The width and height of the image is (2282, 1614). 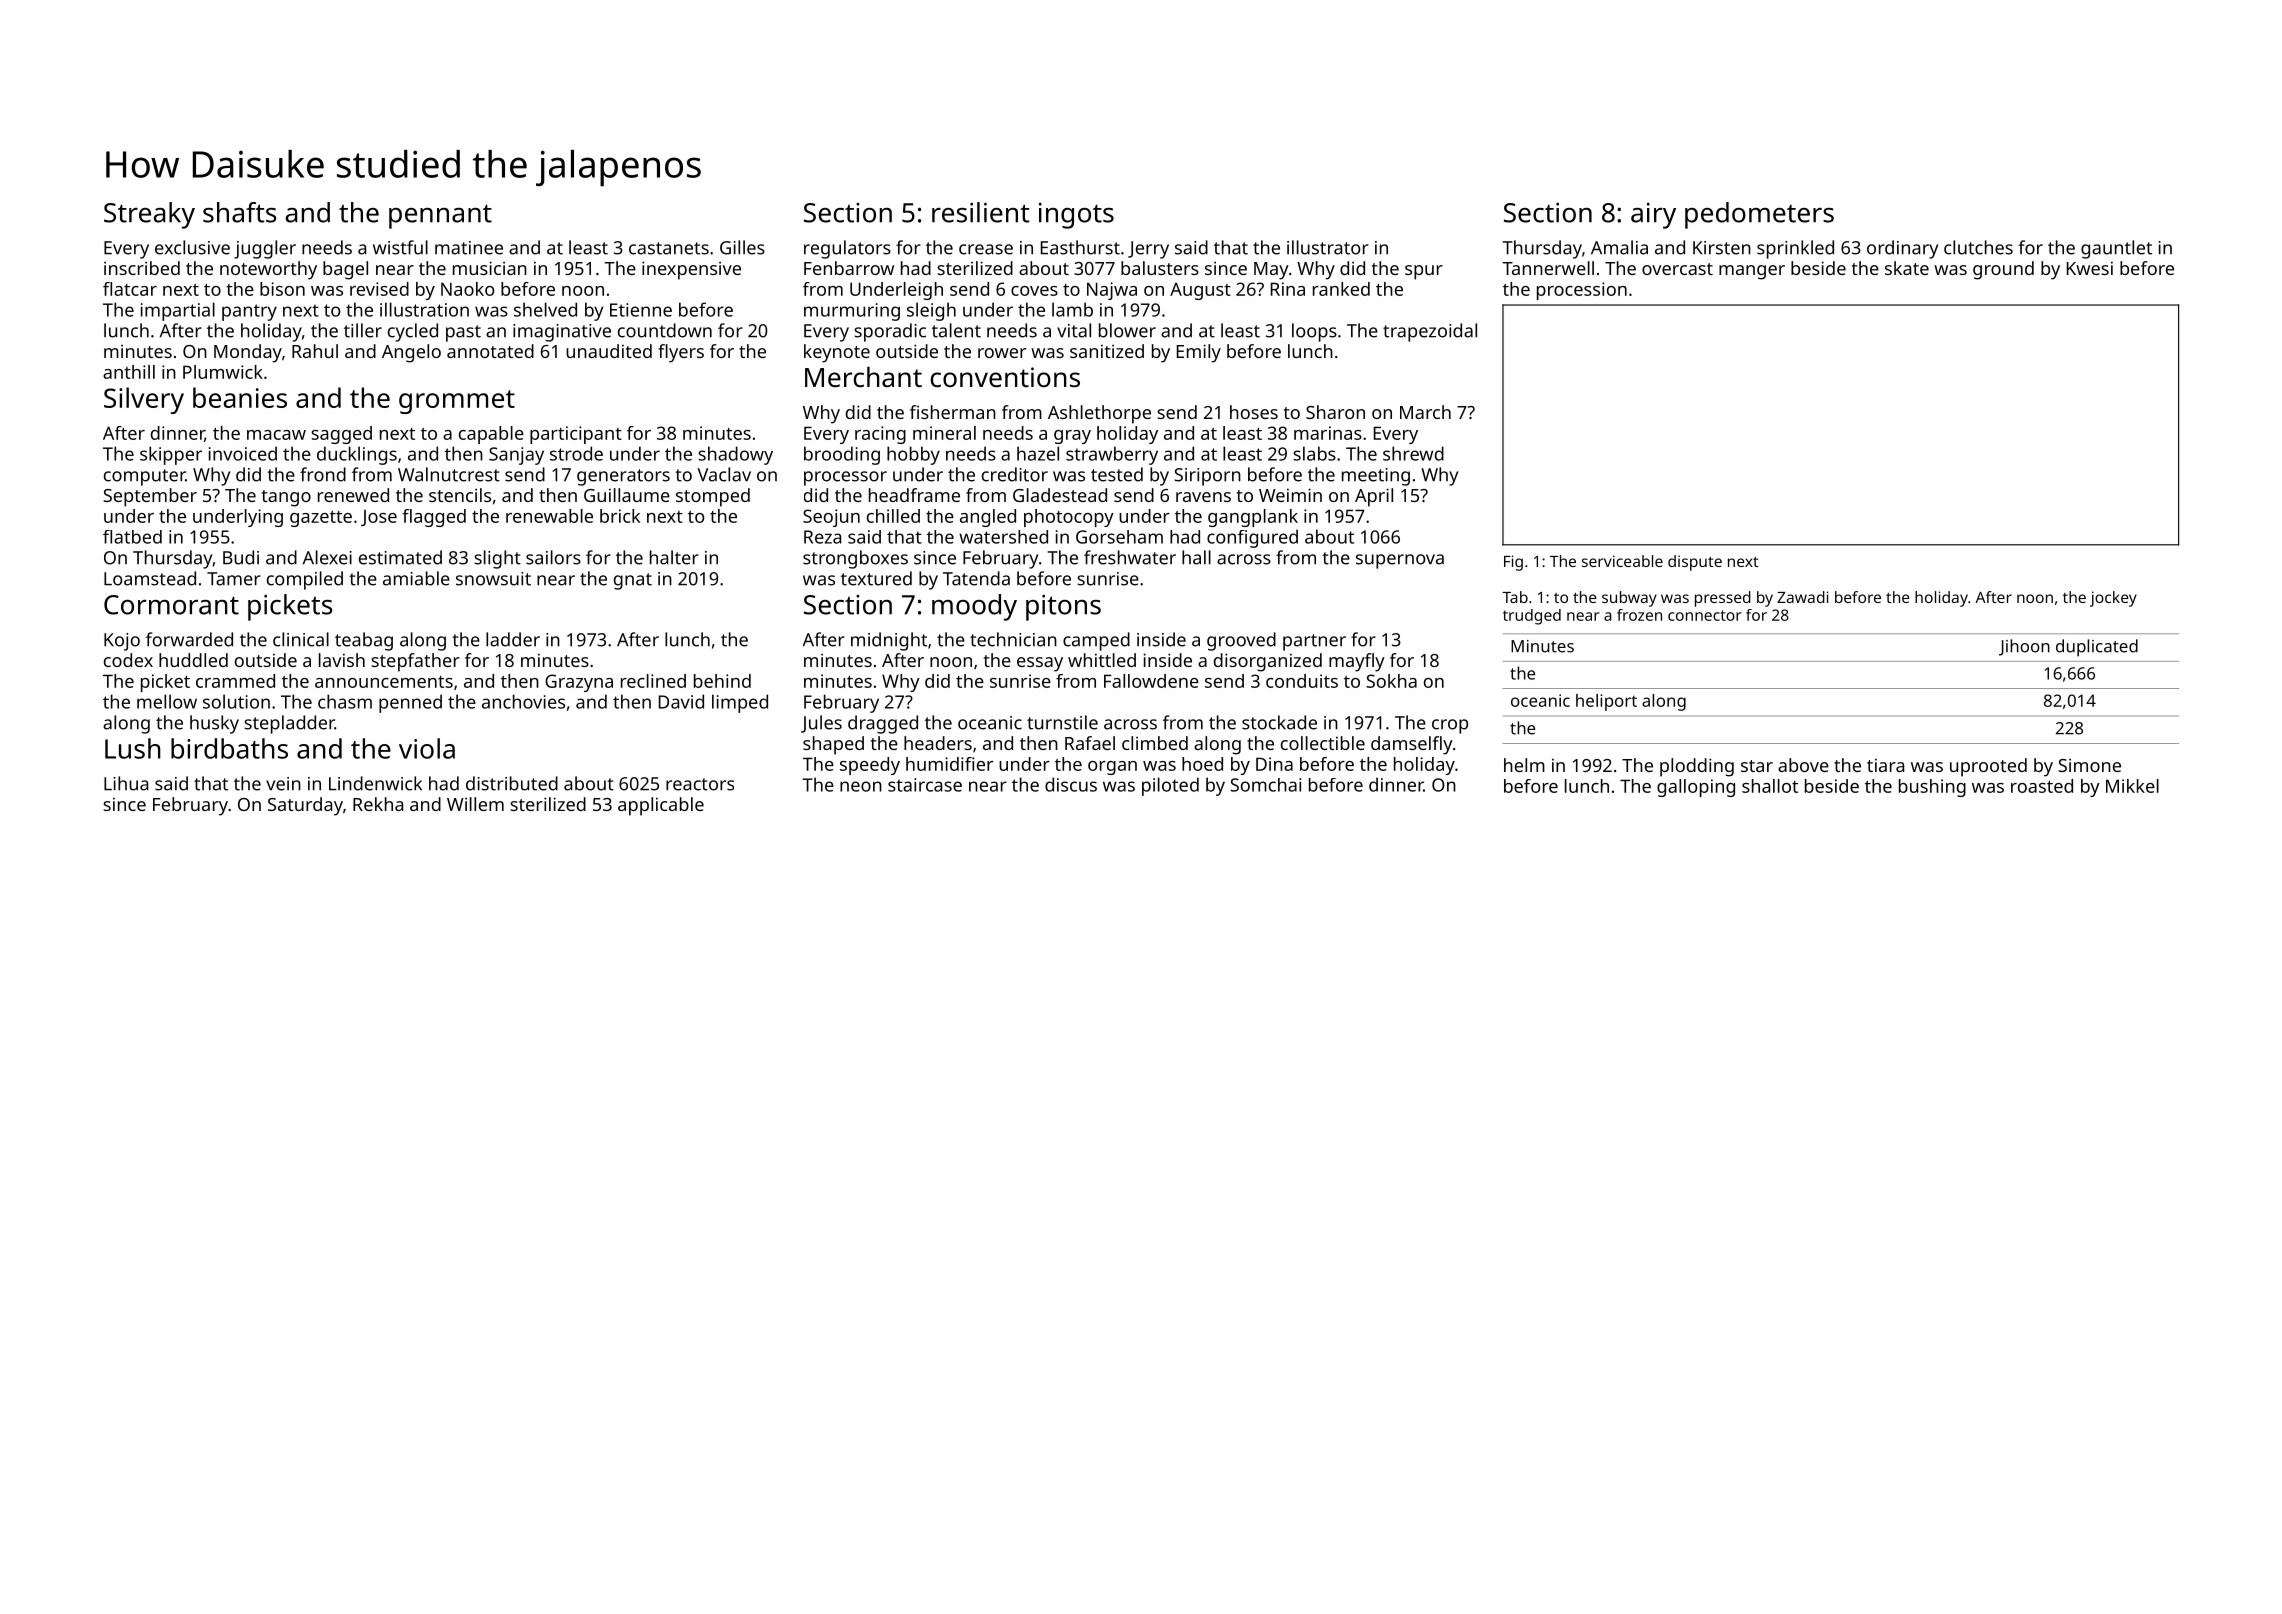 What do you see at coordinates (240, 212) in the image?
I see `shafts` at bounding box center [240, 212].
